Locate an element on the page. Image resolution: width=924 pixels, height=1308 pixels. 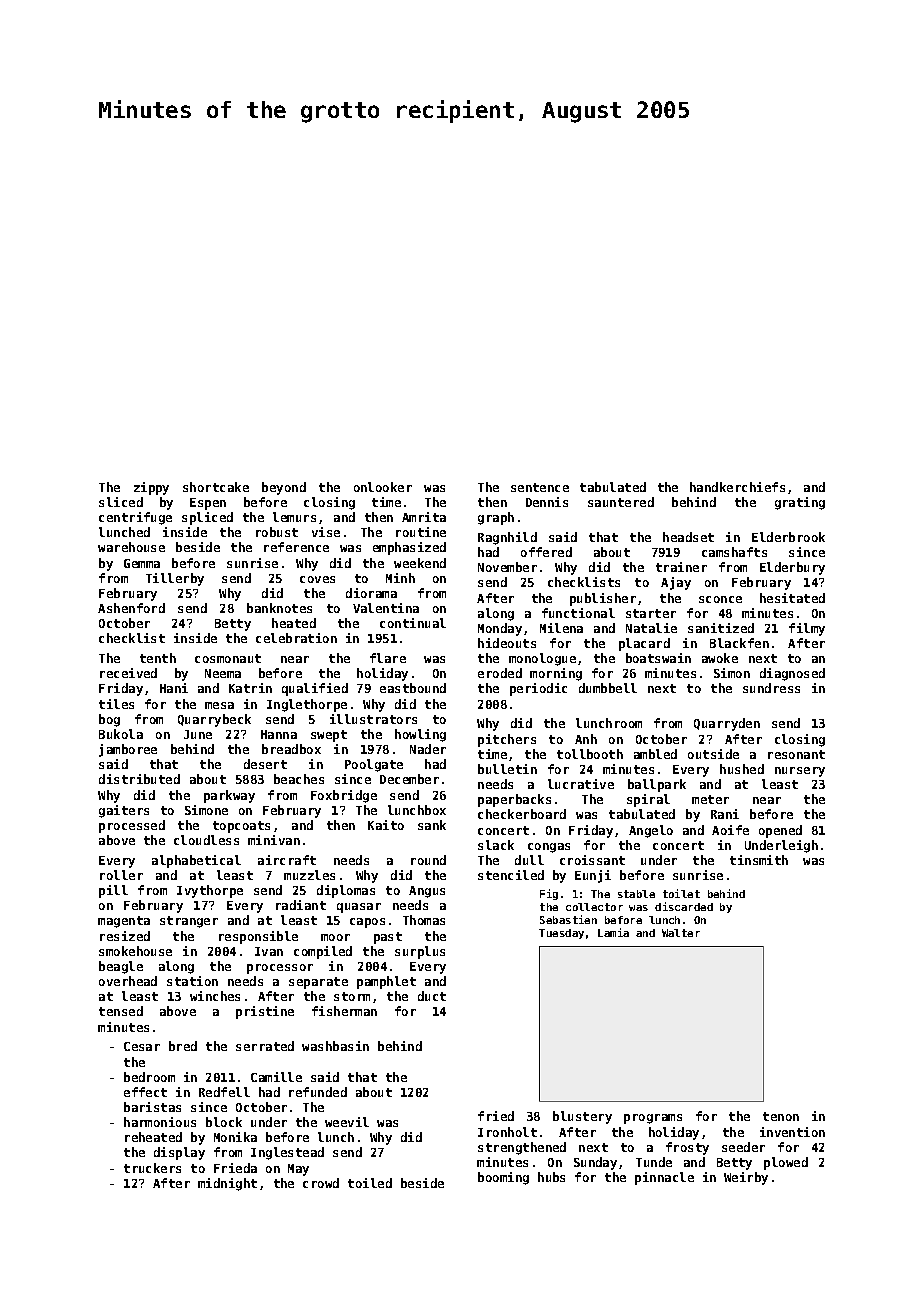
Natalie is located at coordinates (651, 628).
